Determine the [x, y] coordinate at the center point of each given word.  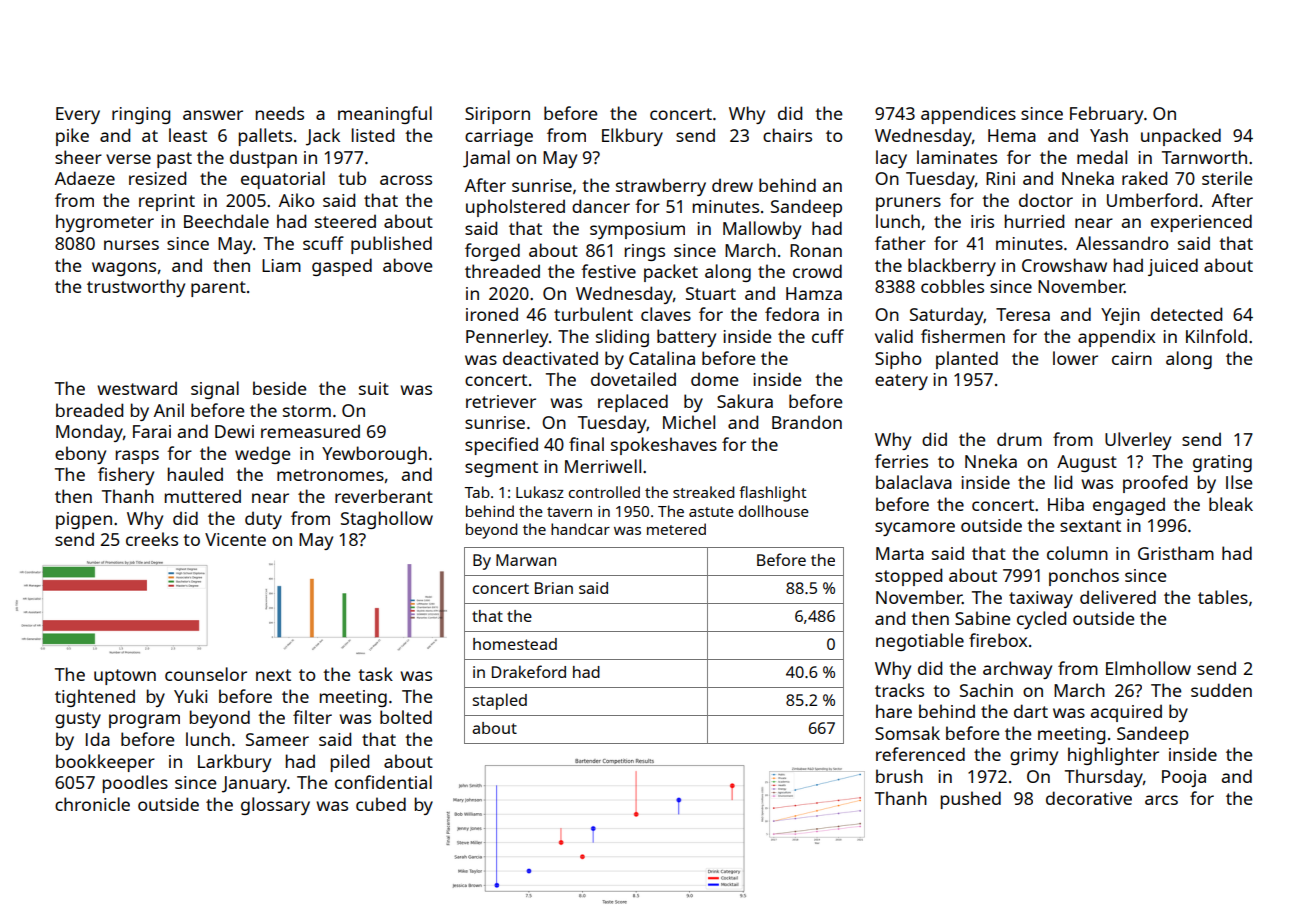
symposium [637, 230]
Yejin [1120, 316]
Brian [554, 588]
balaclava [914, 482]
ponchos [1084, 577]
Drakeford [529, 671]
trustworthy [136, 288]
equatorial [283, 180]
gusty [78, 720]
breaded [89, 410]
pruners [908, 204]
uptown [125, 677]
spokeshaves [664, 446]
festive [608, 271]
